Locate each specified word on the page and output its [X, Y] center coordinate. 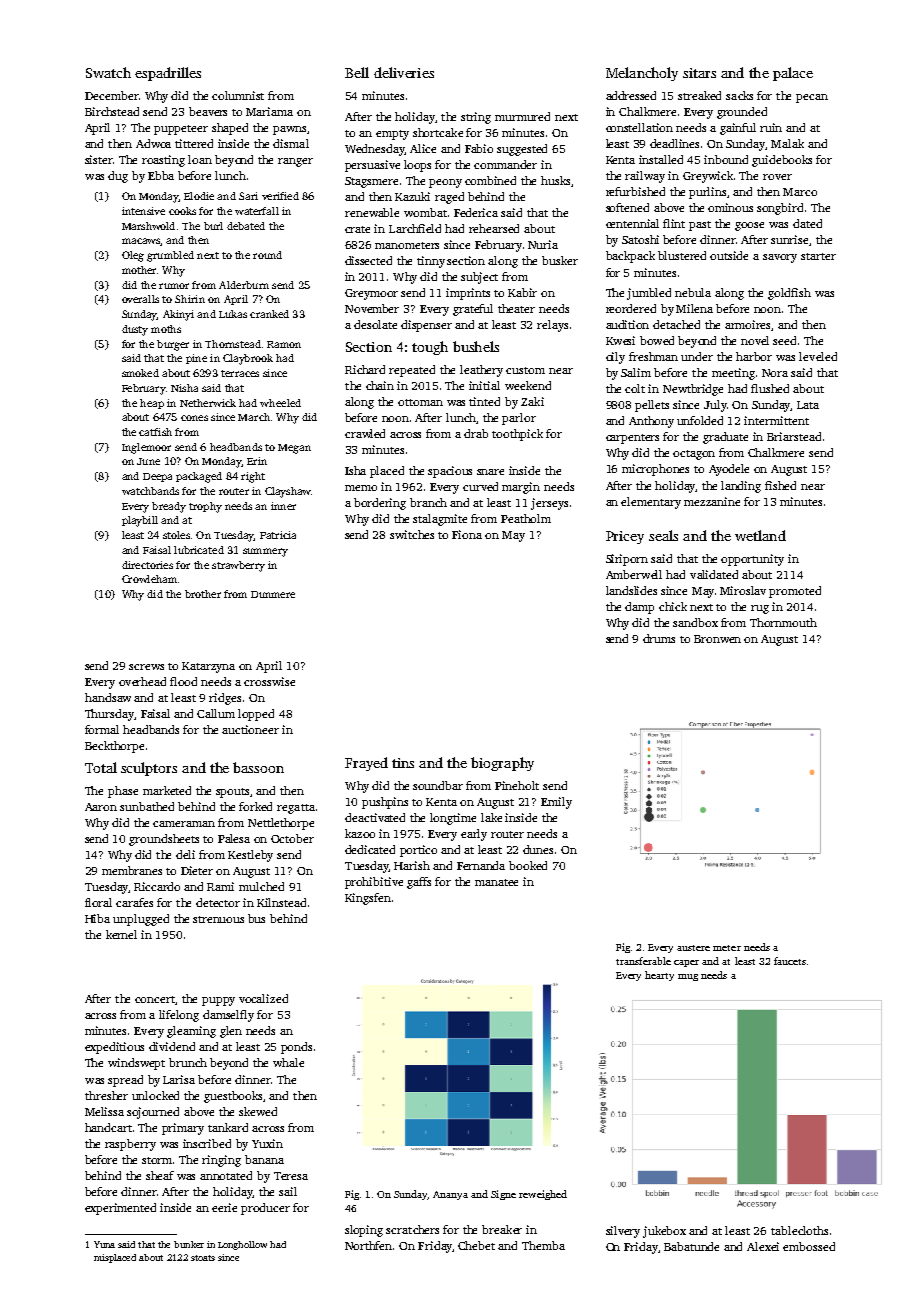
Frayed [366, 764]
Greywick [708, 177]
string [476, 118]
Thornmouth [783, 622]
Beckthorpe [114, 747]
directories [147, 565]
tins [403, 763]
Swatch [108, 72]
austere [693, 948]
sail [288, 1191]
